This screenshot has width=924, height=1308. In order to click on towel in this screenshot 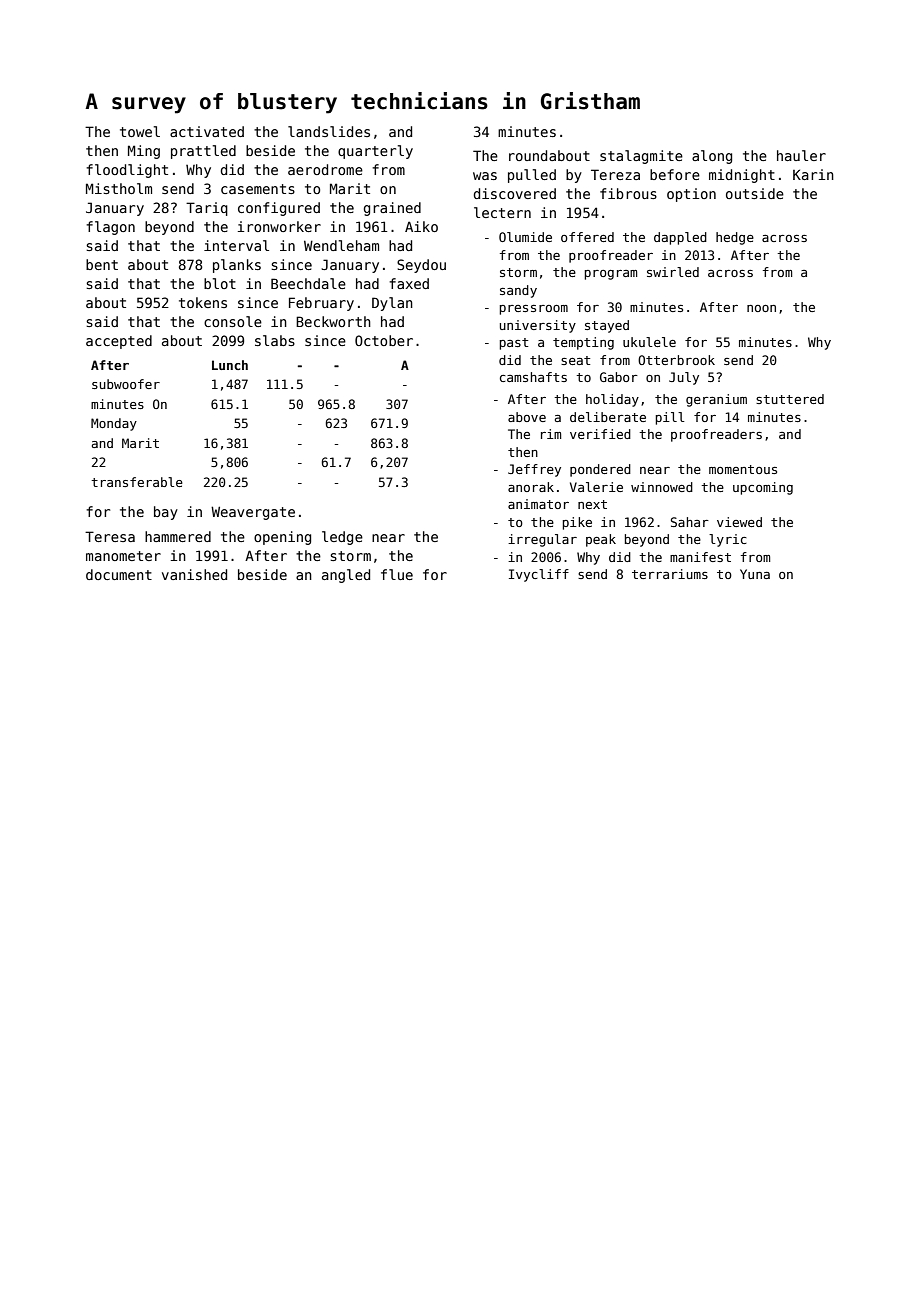, I will do `click(140, 131)`.
